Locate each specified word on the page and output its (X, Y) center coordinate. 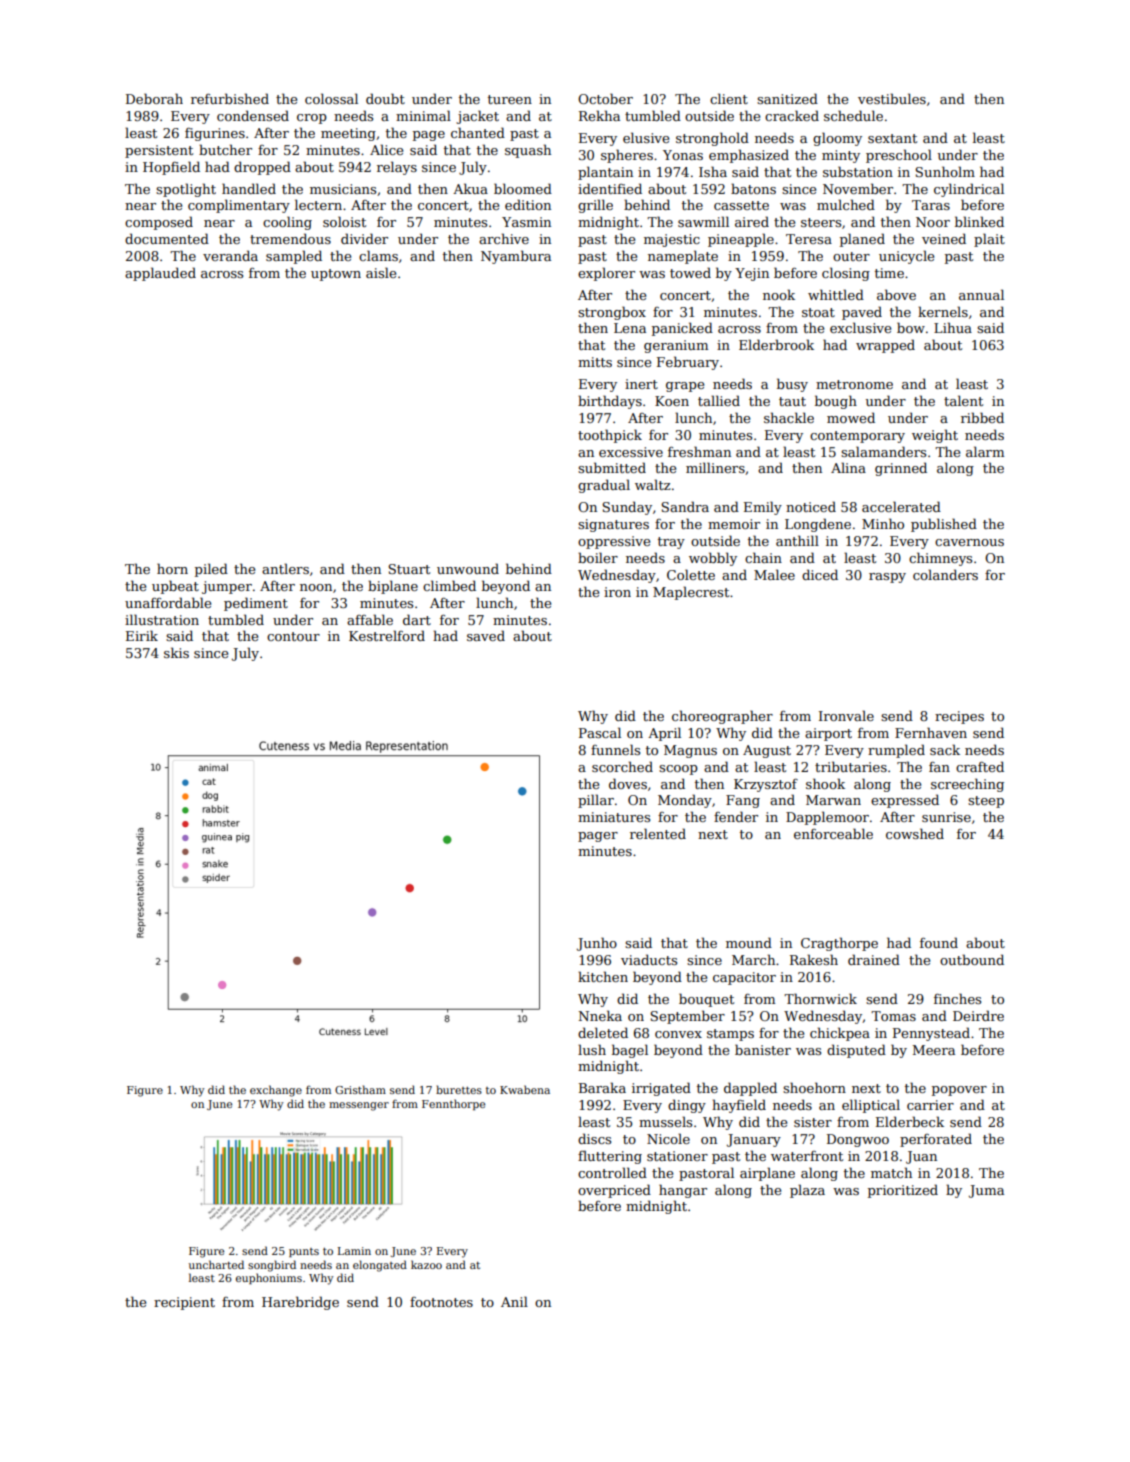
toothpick (610, 436)
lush (592, 1049)
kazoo (426, 1264)
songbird (272, 1266)
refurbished (230, 98)
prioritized (903, 1191)
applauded (160, 274)
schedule (853, 115)
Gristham (360, 1089)
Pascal (600, 732)
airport (828, 734)
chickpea (840, 1034)
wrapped (885, 346)
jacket (477, 117)
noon (316, 587)
